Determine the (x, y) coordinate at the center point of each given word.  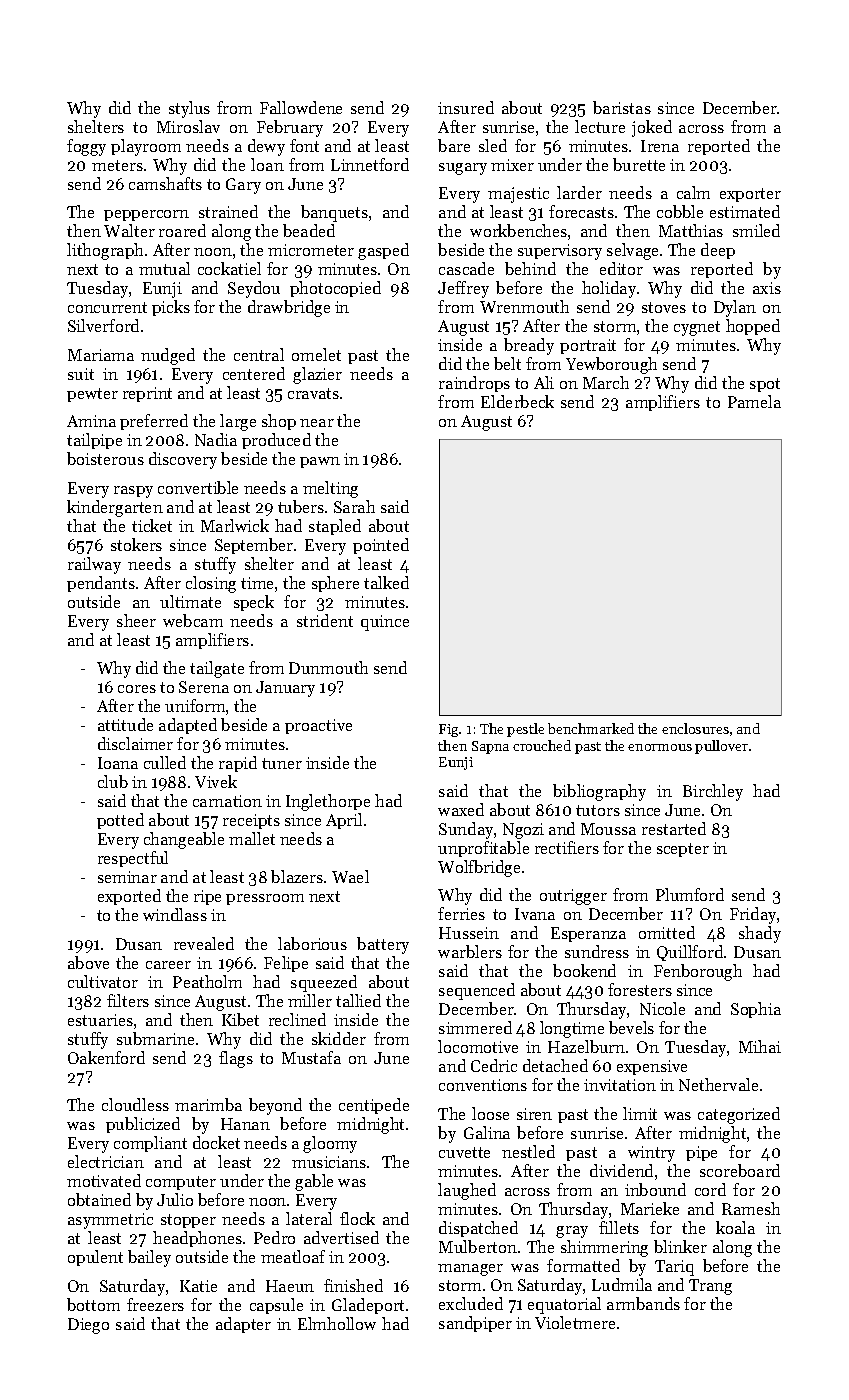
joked (652, 128)
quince (385, 623)
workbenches (518, 230)
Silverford (103, 325)
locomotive (478, 1046)
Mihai (760, 1046)
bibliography (599, 792)
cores (137, 689)
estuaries (100, 1020)
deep (718, 251)
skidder (339, 1038)
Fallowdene (301, 107)
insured (466, 107)
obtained (99, 1199)
